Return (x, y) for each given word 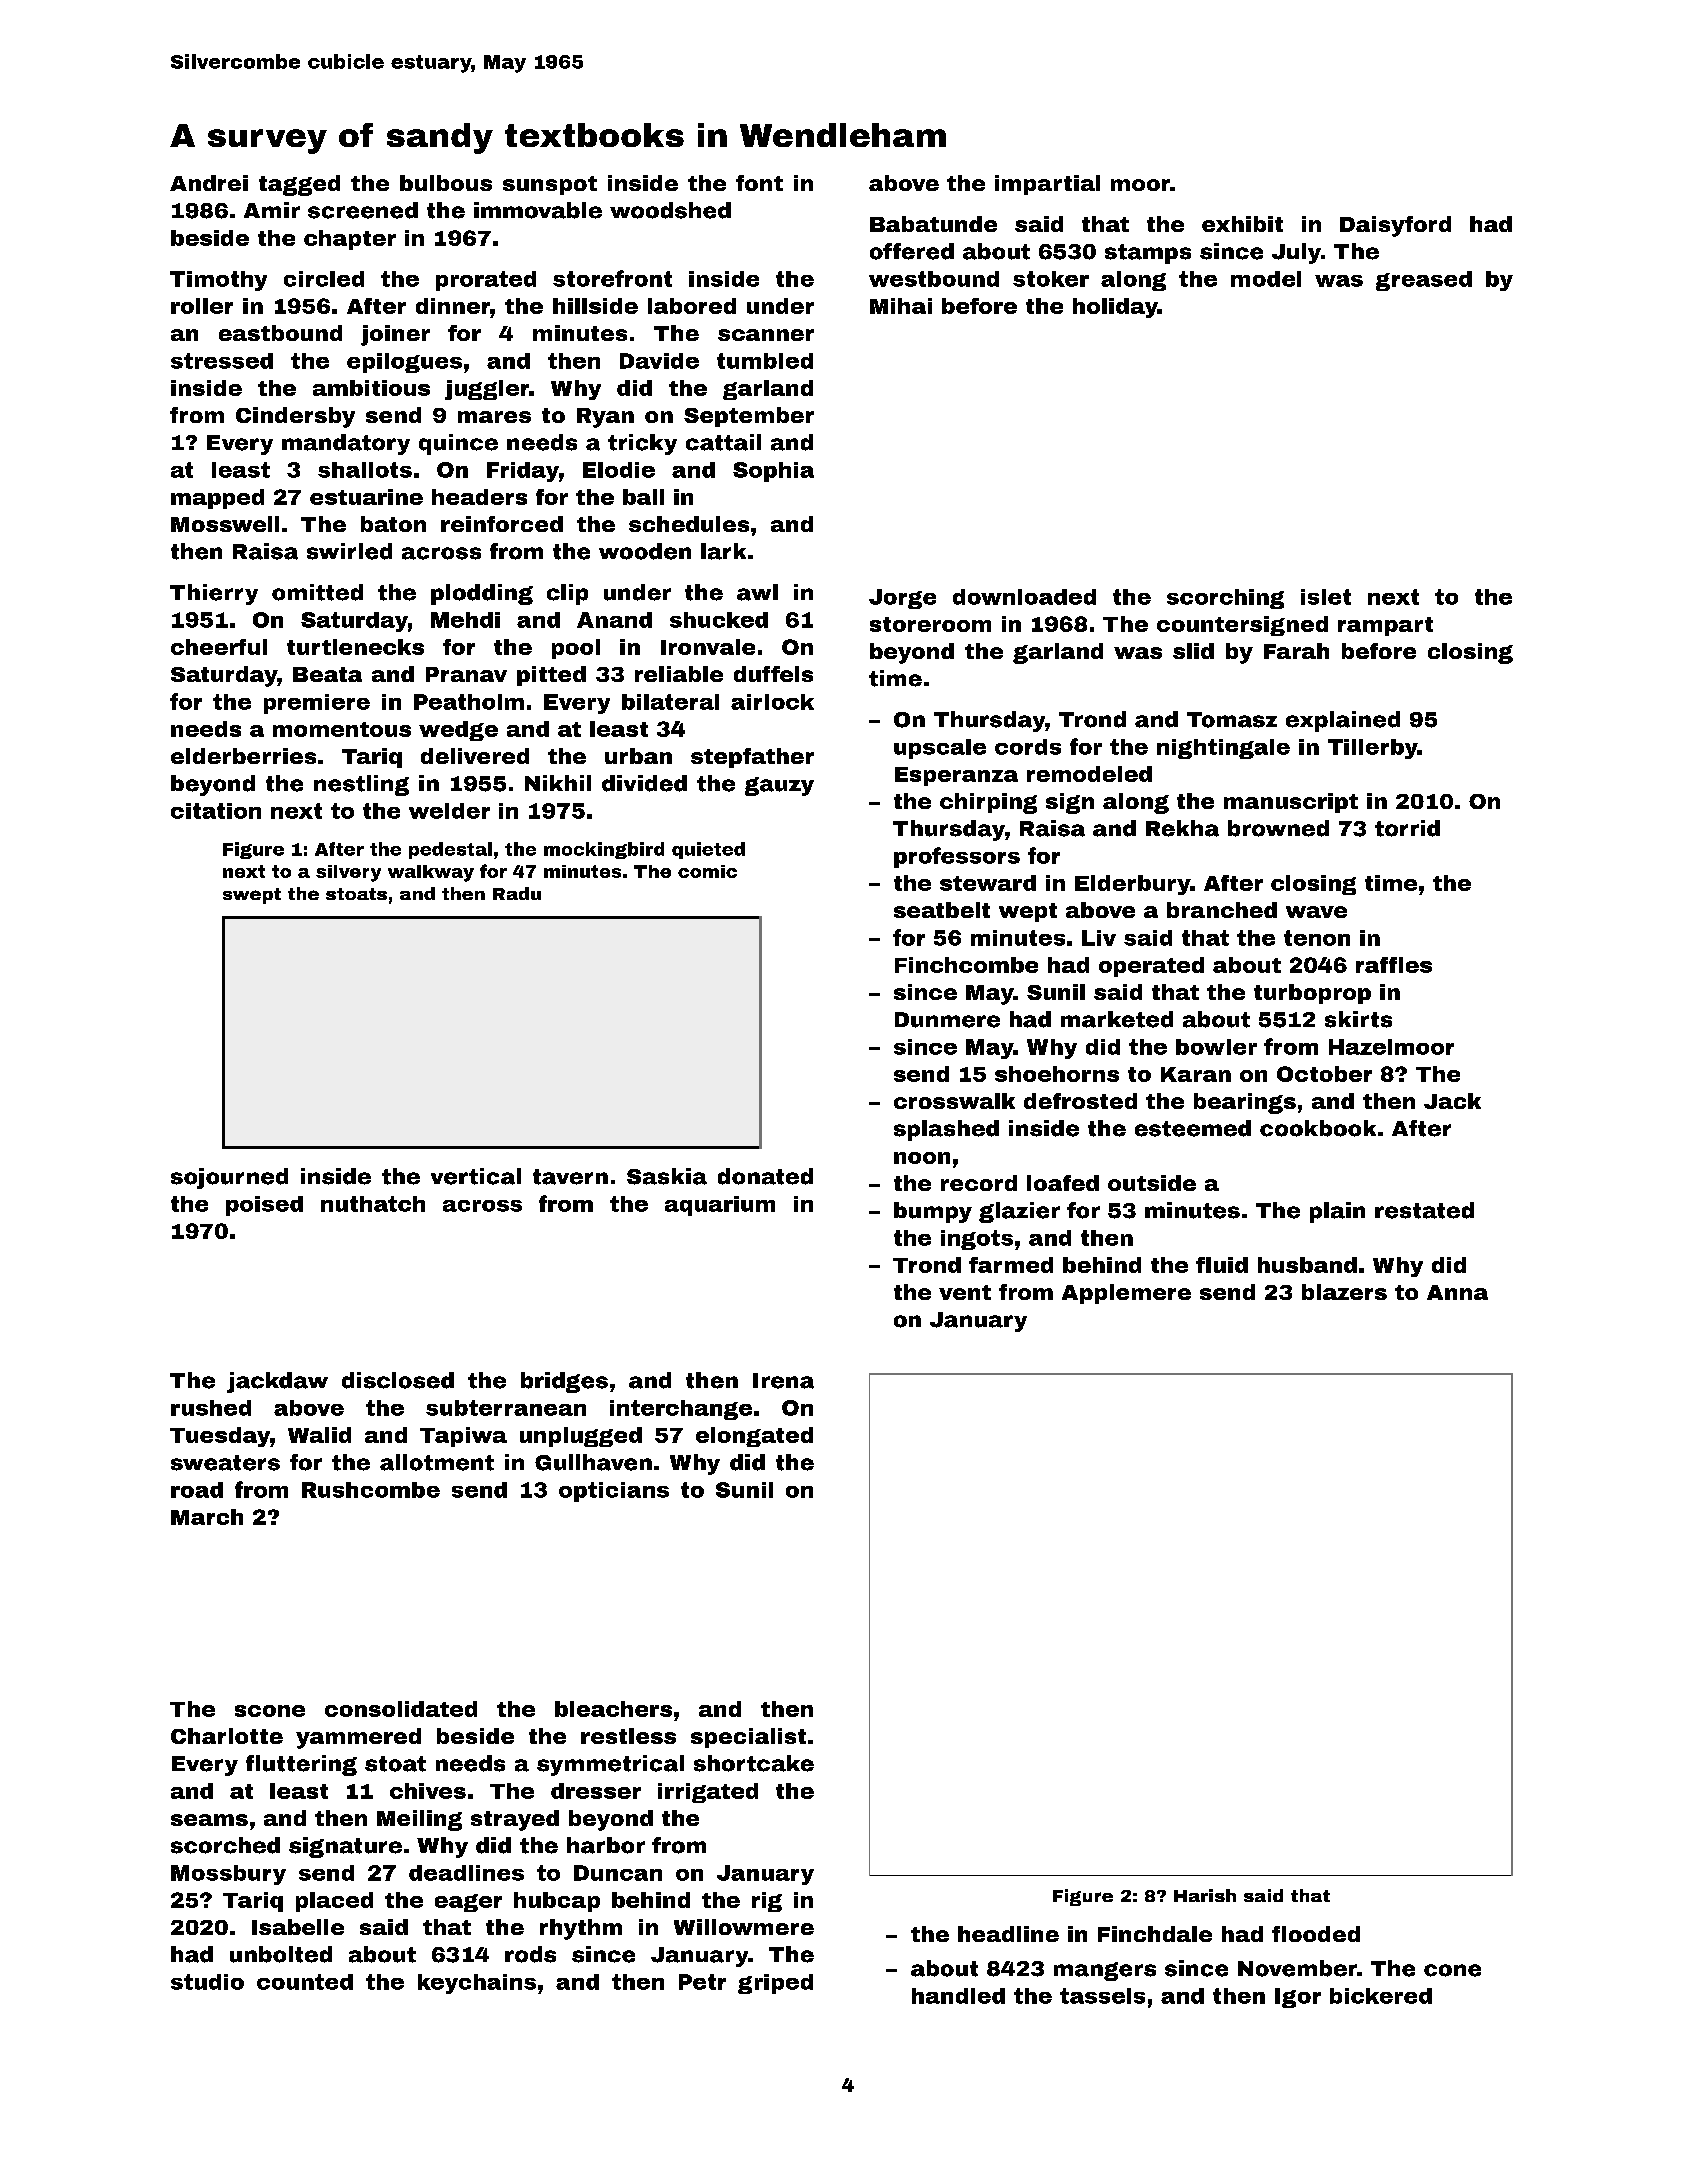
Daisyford (1395, 226)
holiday (1115, 308)
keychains (477, 1984)
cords (1028, 747)
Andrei (209, 183)
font (759, 183)
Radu (517, 893)
